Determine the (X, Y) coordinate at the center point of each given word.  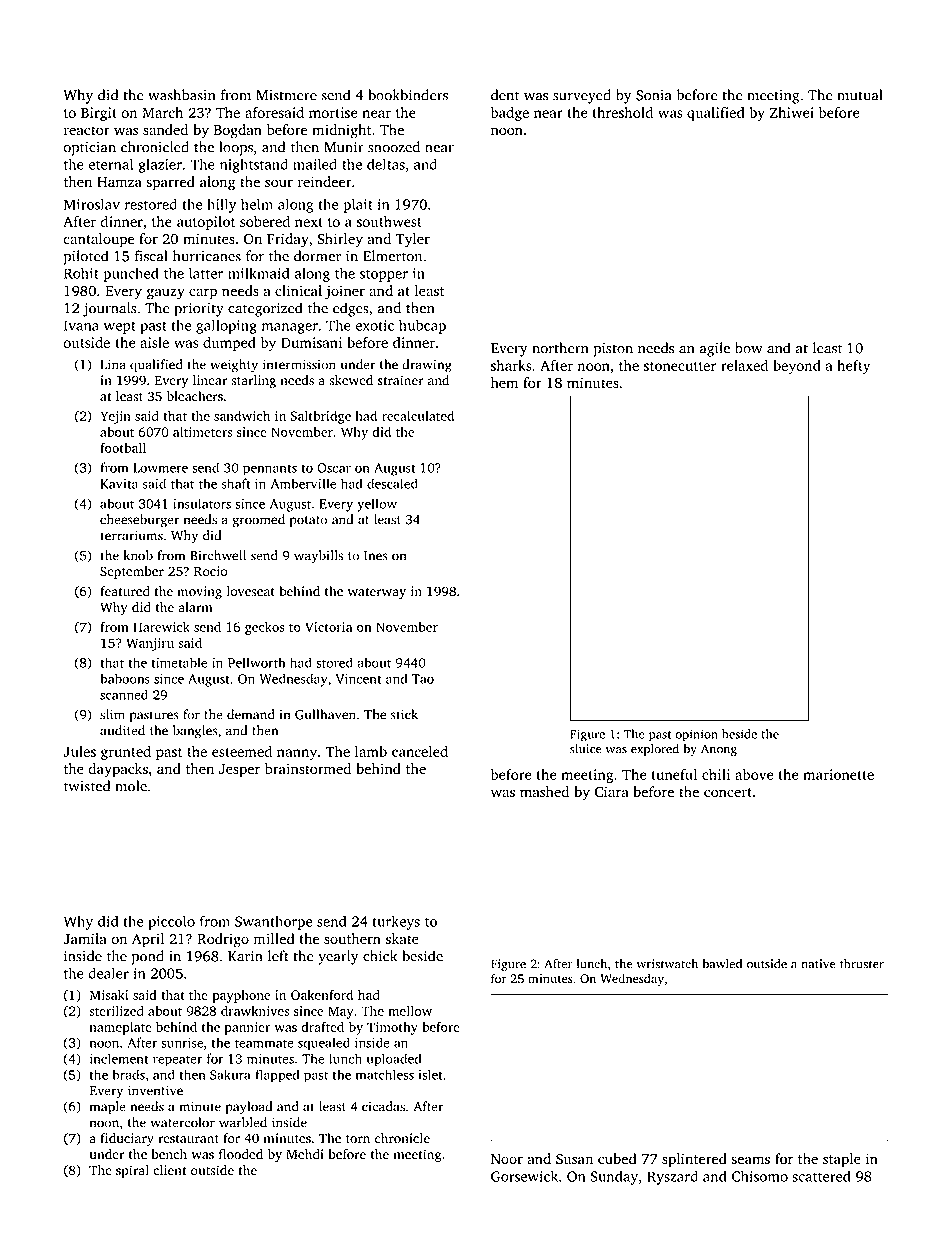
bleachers (195, 396)
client (170, 1170)
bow (748, 348)
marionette (838, 774)
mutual (860, 95)
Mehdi (305, 1154)
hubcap (422, 326)
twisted (87, 786)
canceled (420, 751)
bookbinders (408, 95)
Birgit (99, 114)
